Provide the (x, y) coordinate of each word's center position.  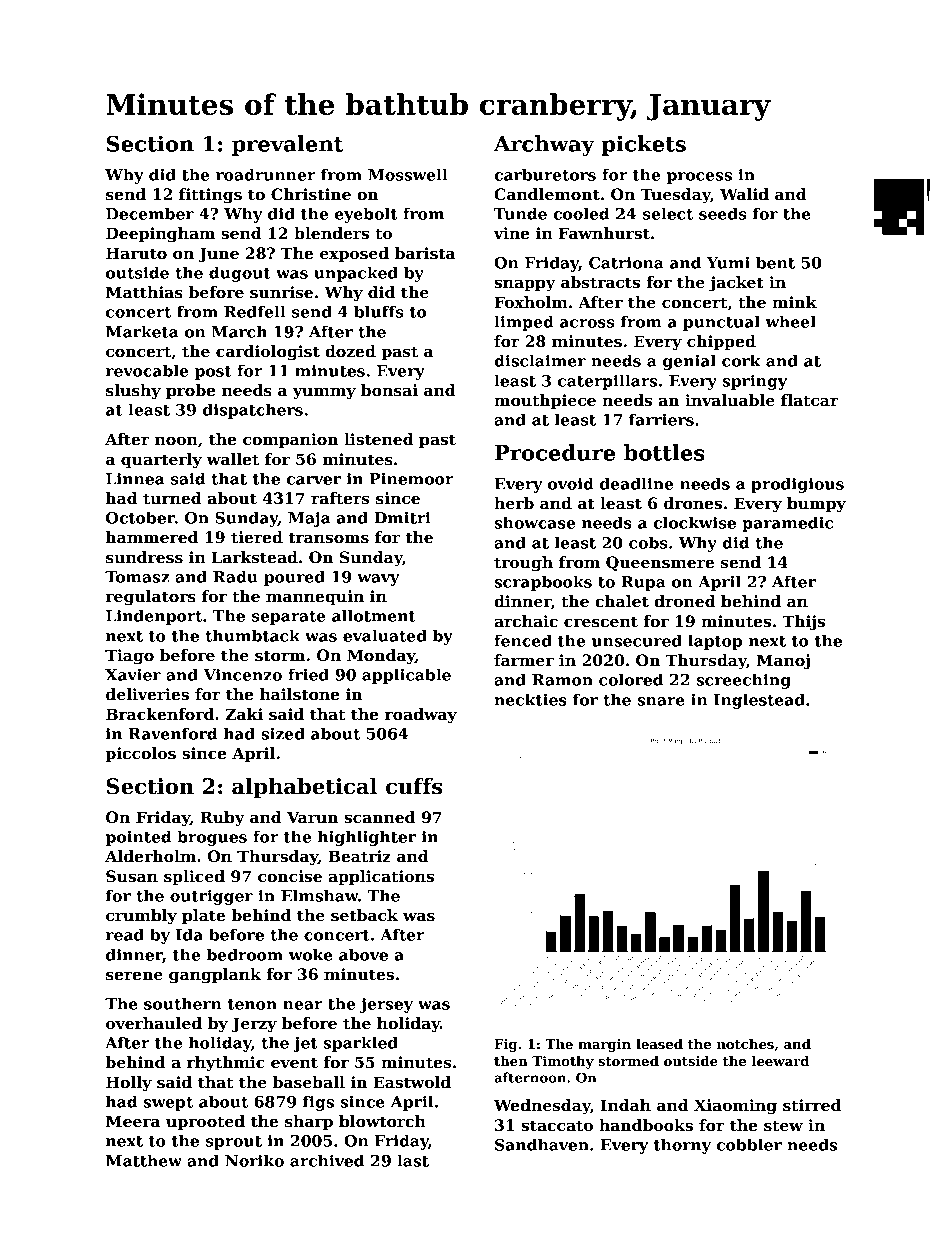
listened (379, 439)
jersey (386, 1005)
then (511, 1061)
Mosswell (407, 174)
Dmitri (402, 518)
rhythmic (226, 1064)
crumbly (141, 917)
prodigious (797, 485)
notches (745, 1044)
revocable (147, 370)
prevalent (287, 145)
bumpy (816, 505)
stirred (812, 1105)
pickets (644, 145)
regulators (151, 598)
